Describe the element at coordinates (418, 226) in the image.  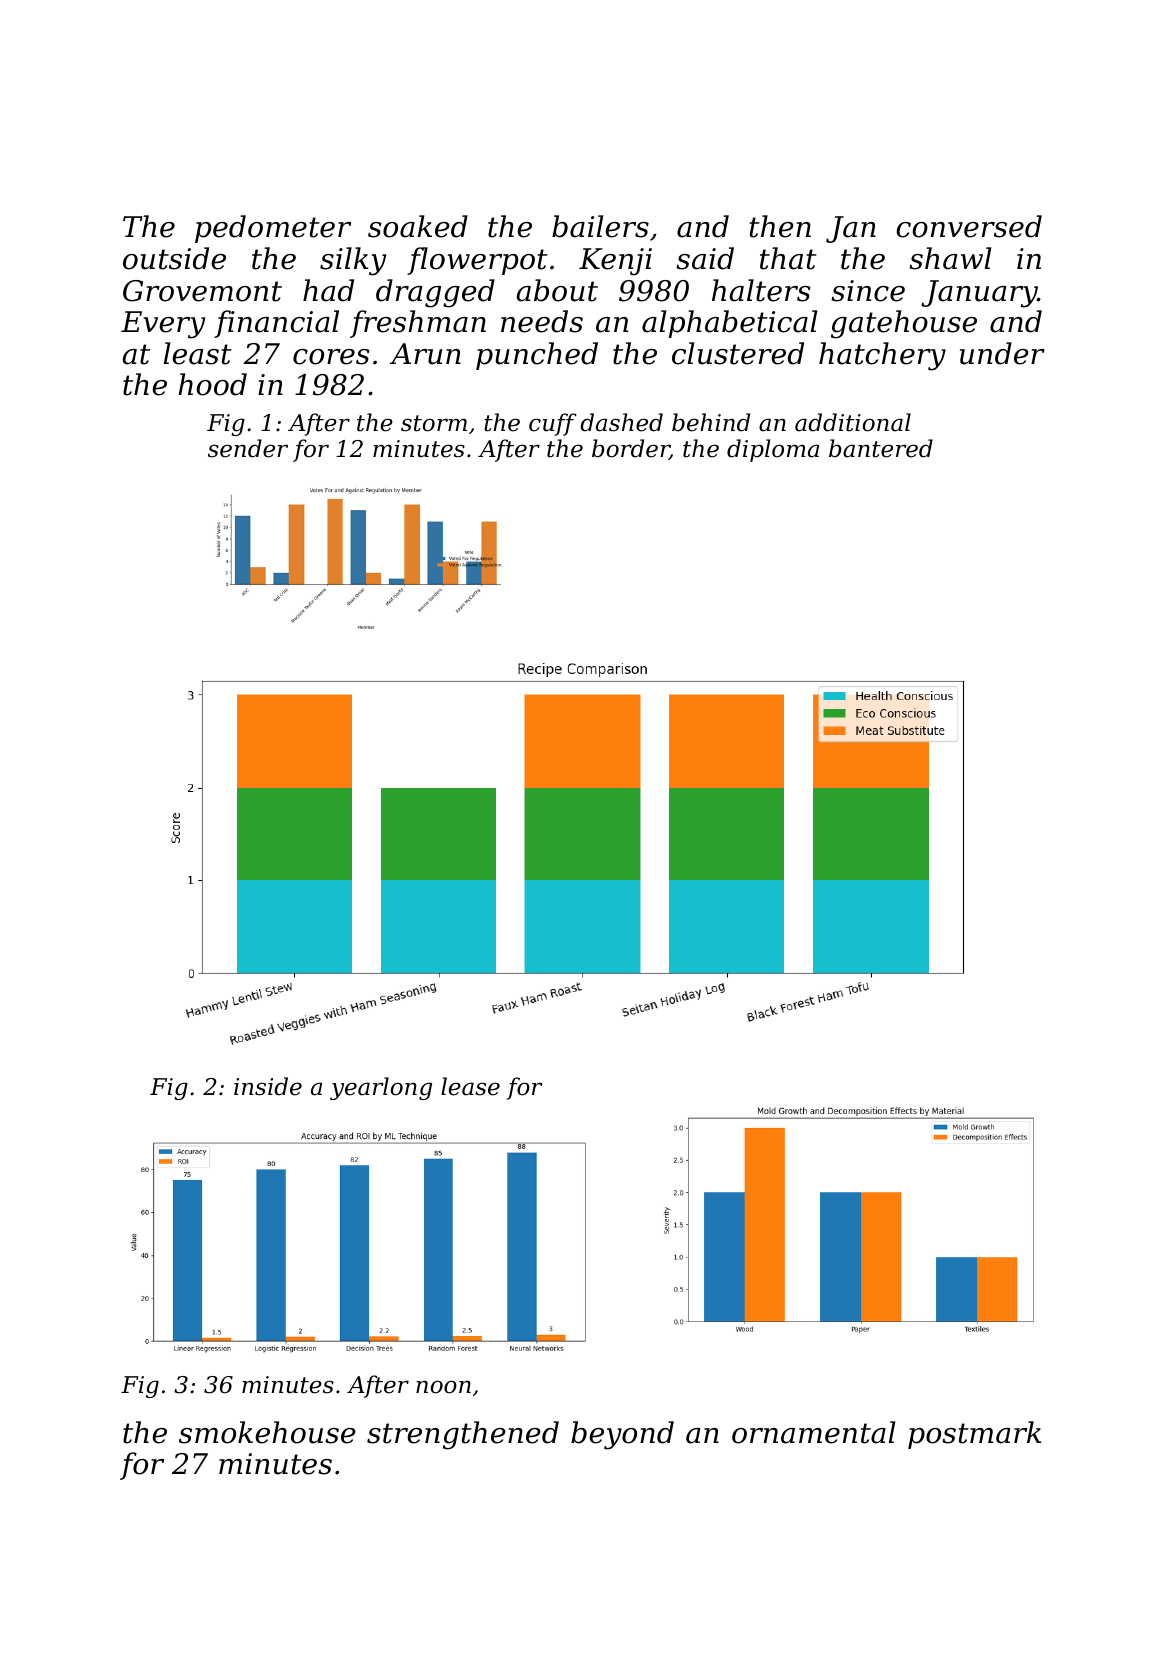
I see `soaked` at that location.
